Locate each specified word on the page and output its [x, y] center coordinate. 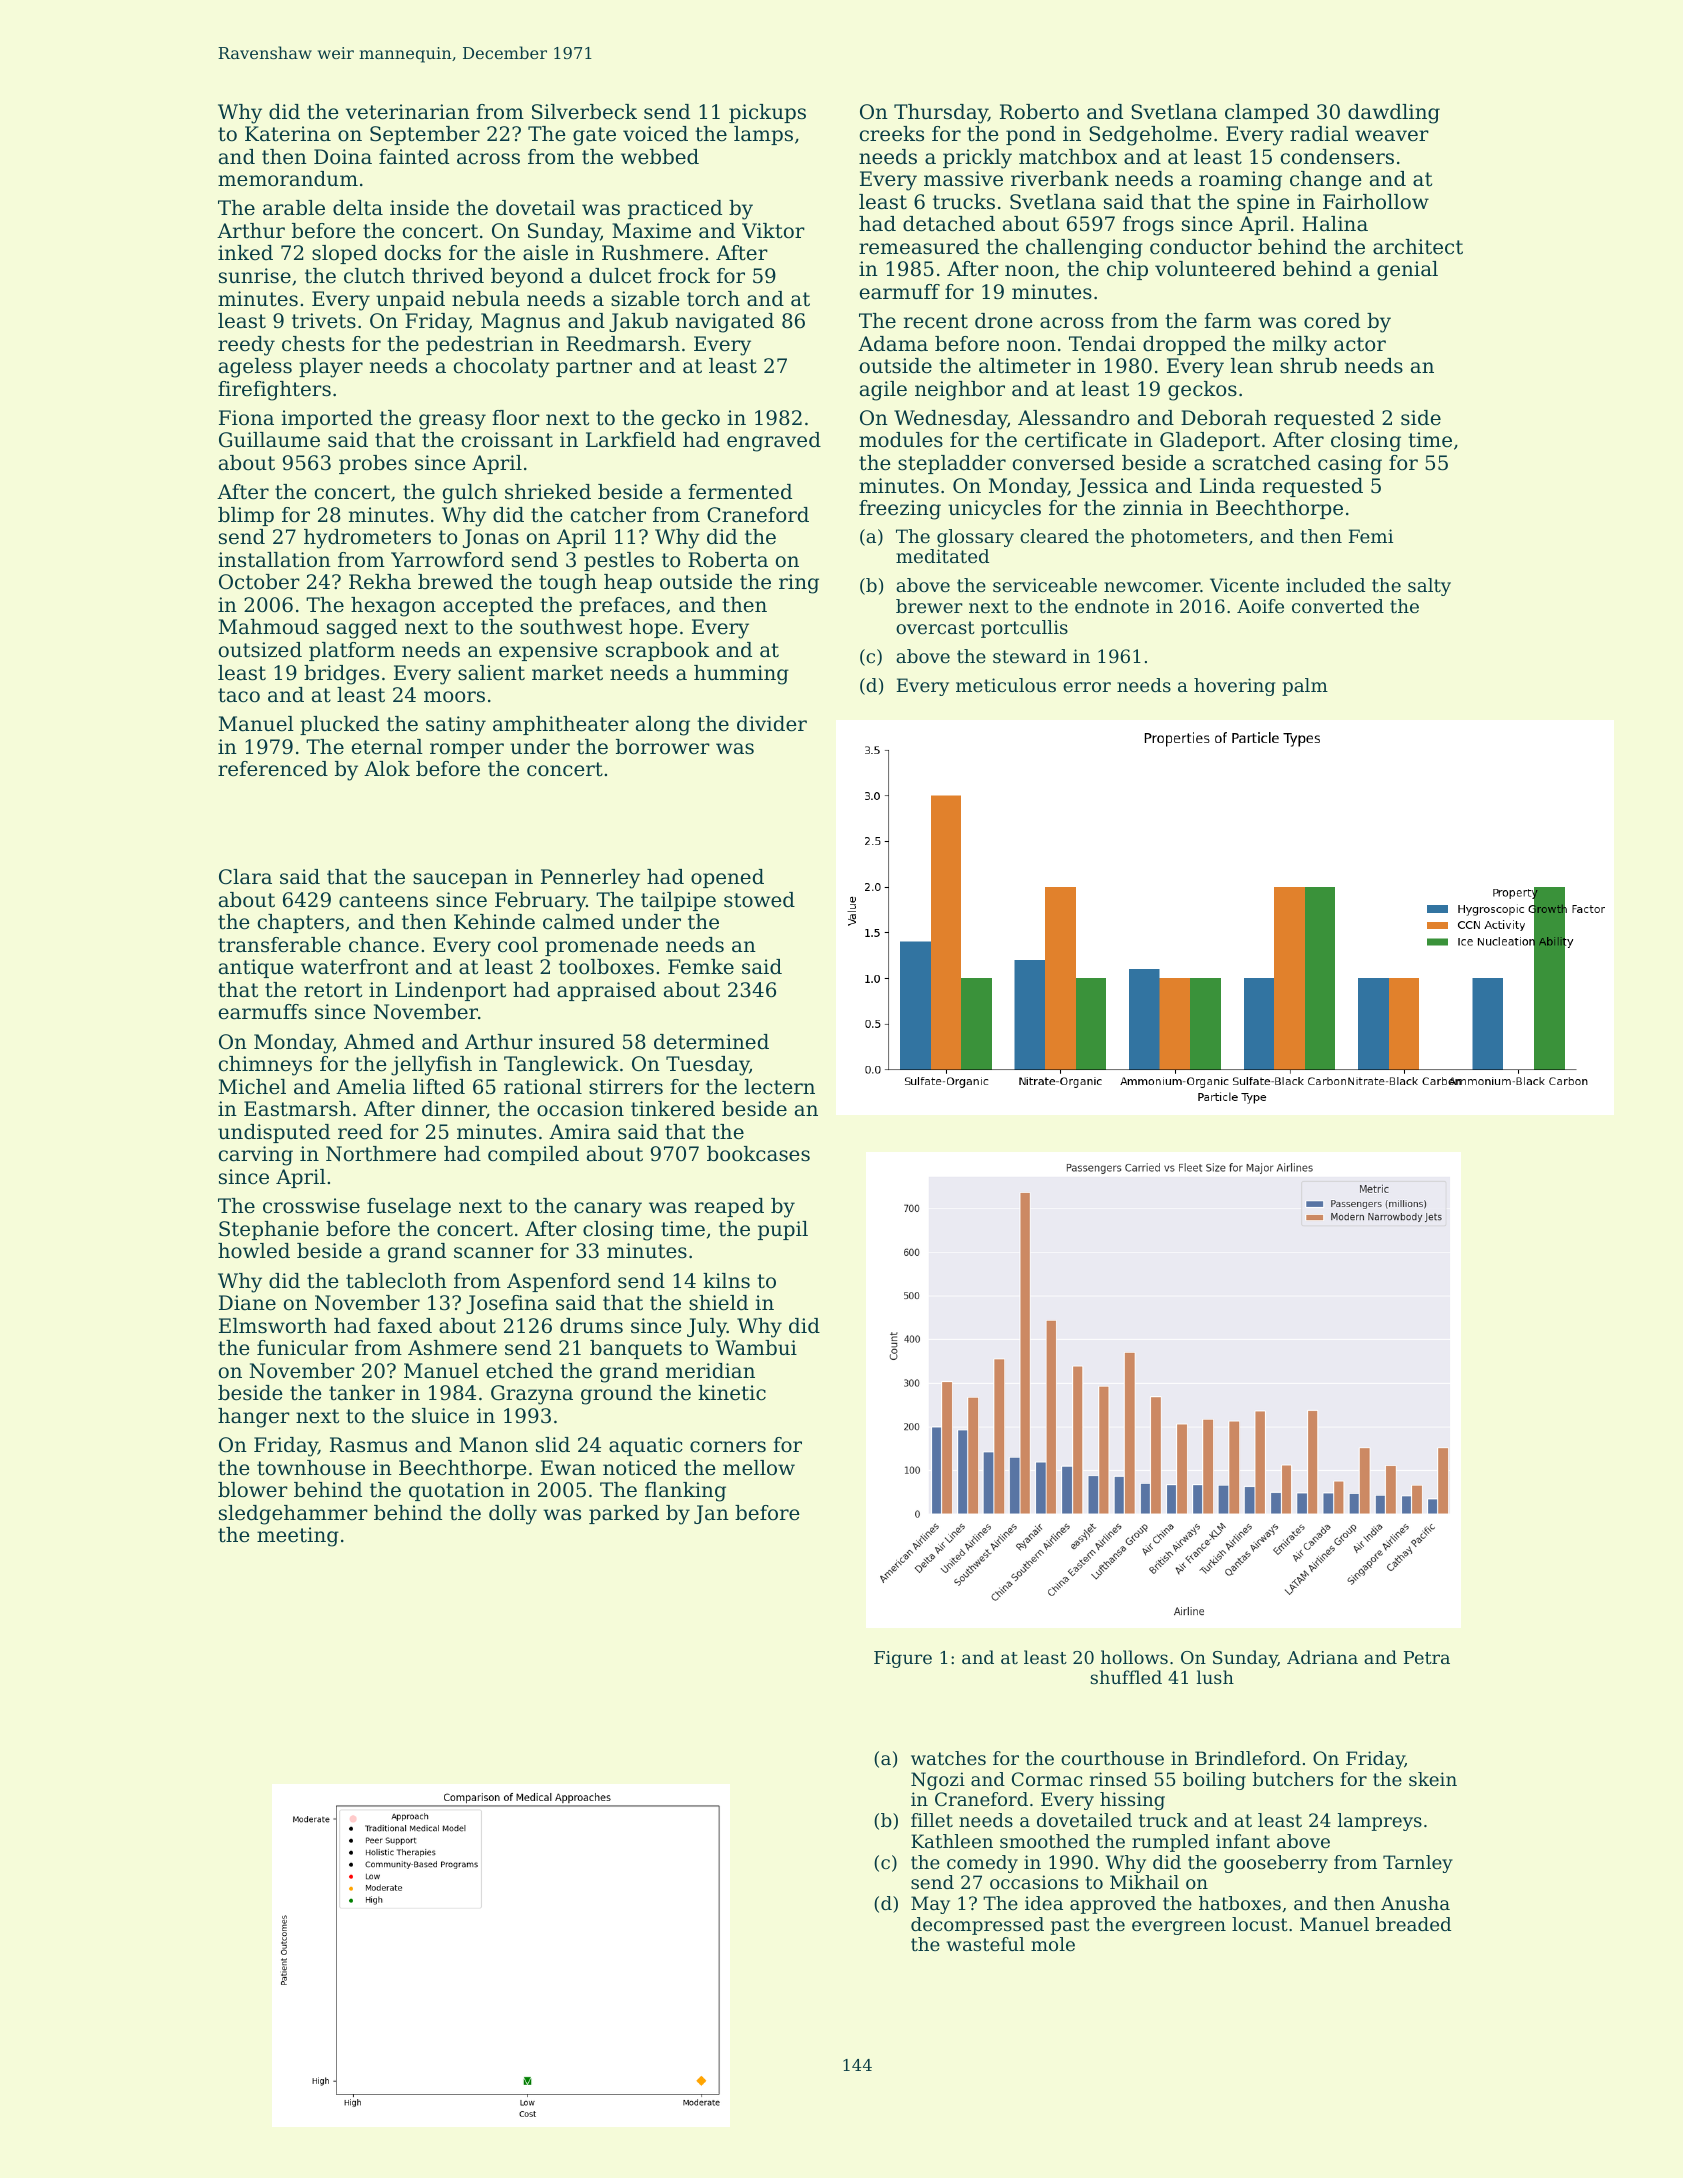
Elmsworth [273, 1326]
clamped [1267, 113]
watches [948, 1758]
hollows [1134, 1657]
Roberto [1039, 112]
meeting [298, 1537]
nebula [486, 299]
